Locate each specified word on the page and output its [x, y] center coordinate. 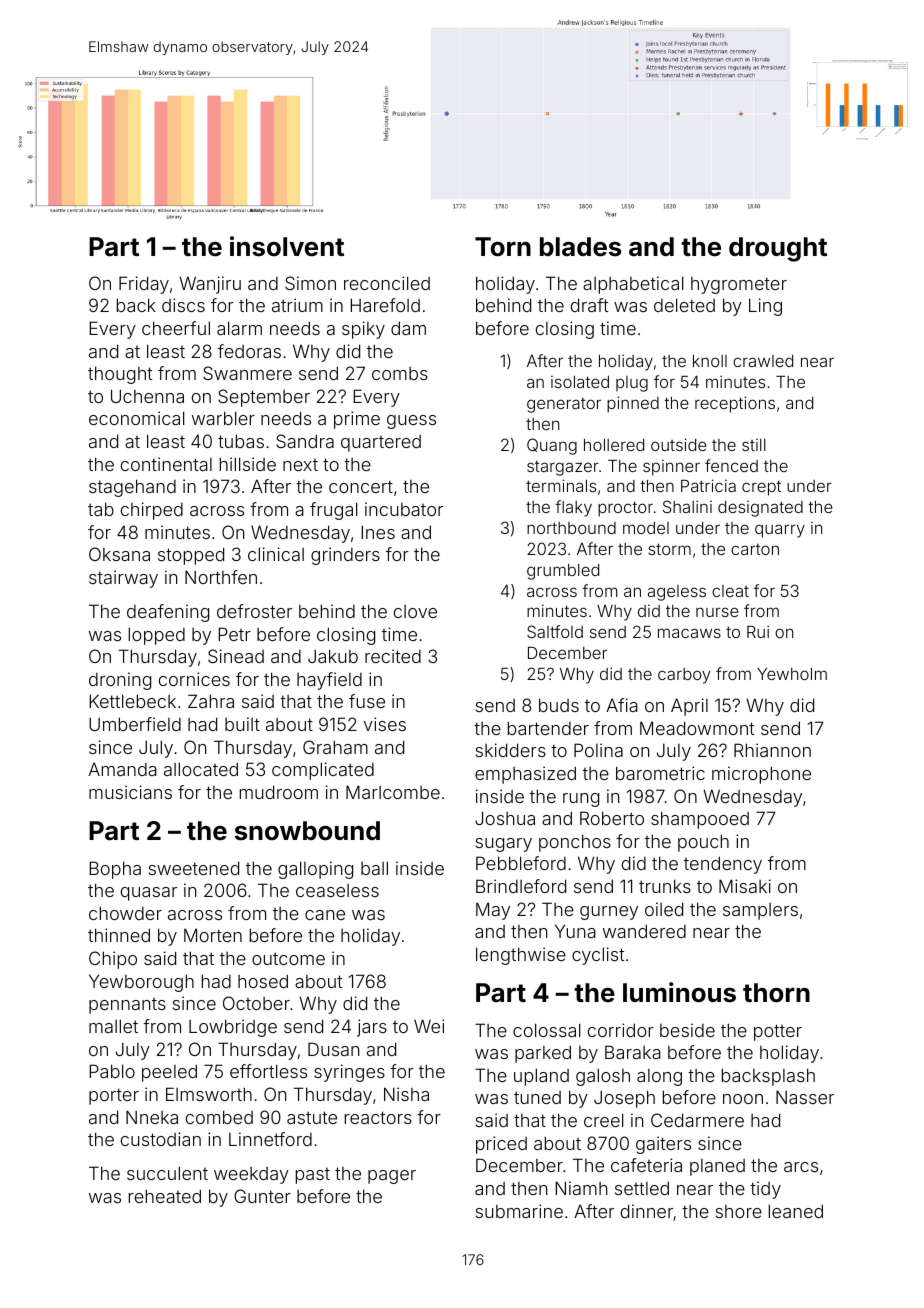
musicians [130, 792]
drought [778, 249]
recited [393, 656]
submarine [519, 1211]
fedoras [249, 351]
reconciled [387, 283]
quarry [780, 531]
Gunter [262, 1196]
